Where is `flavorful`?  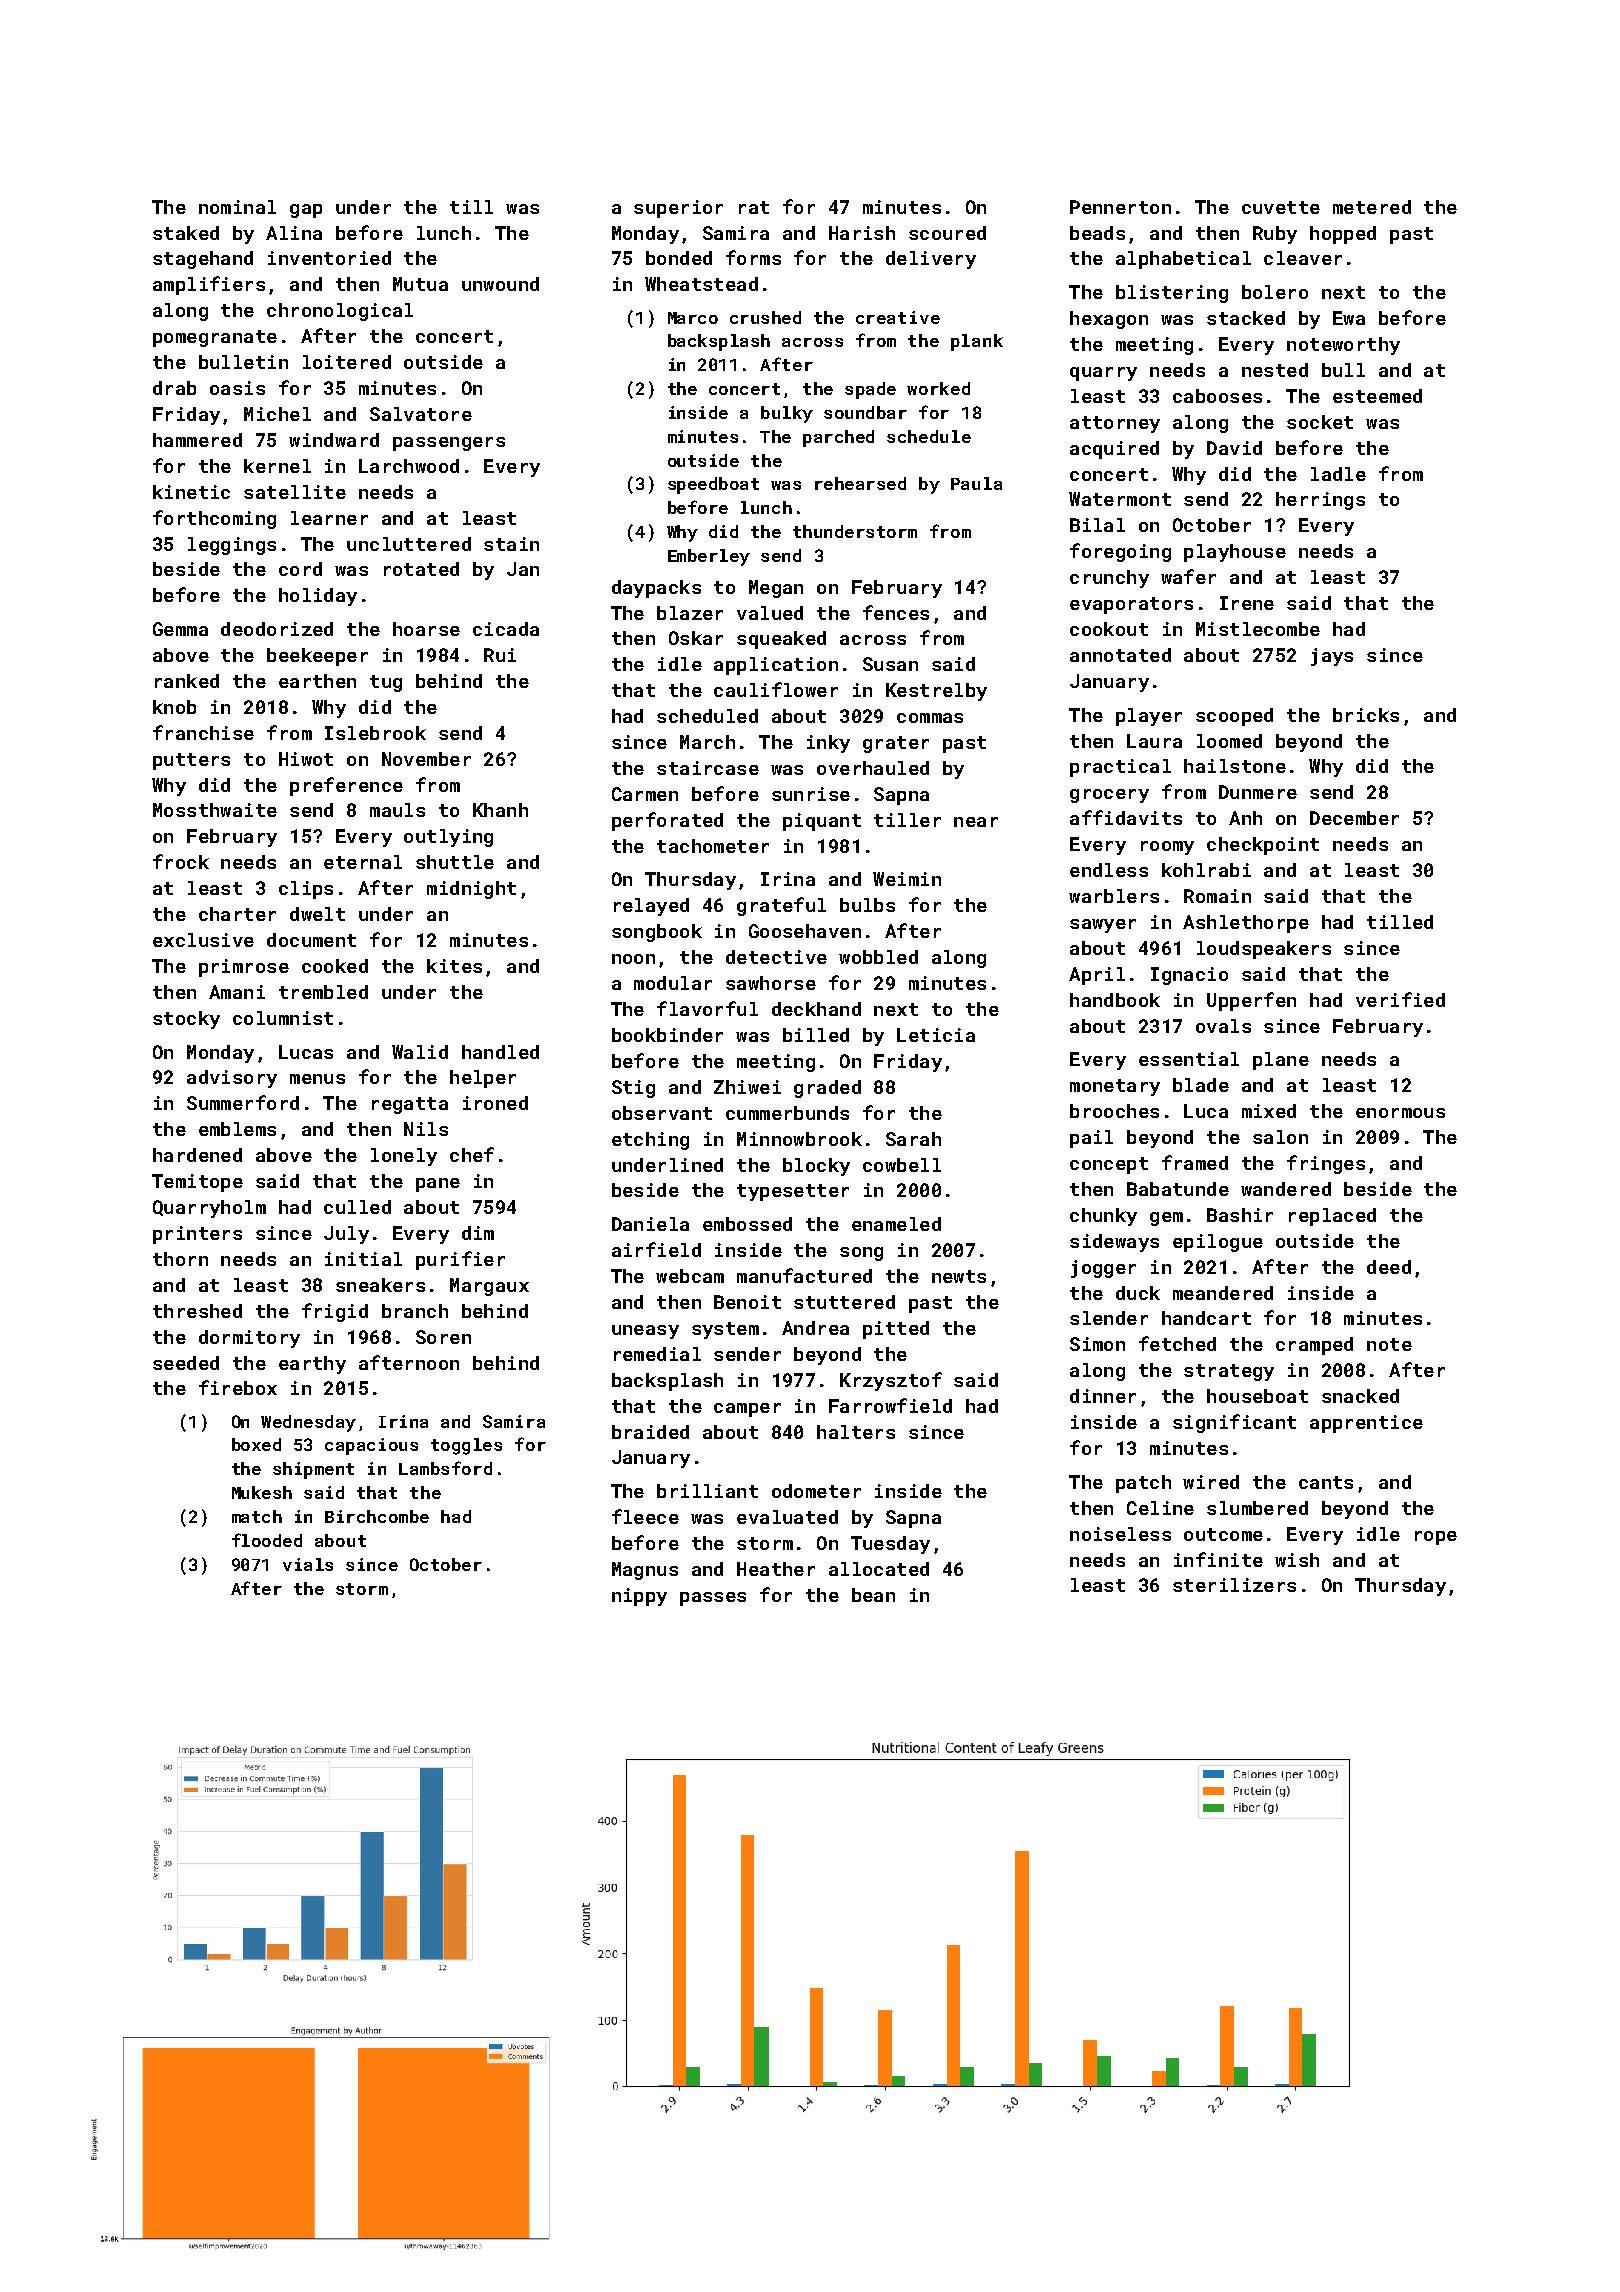
flavorful is located at coordinates (707, 1008).
